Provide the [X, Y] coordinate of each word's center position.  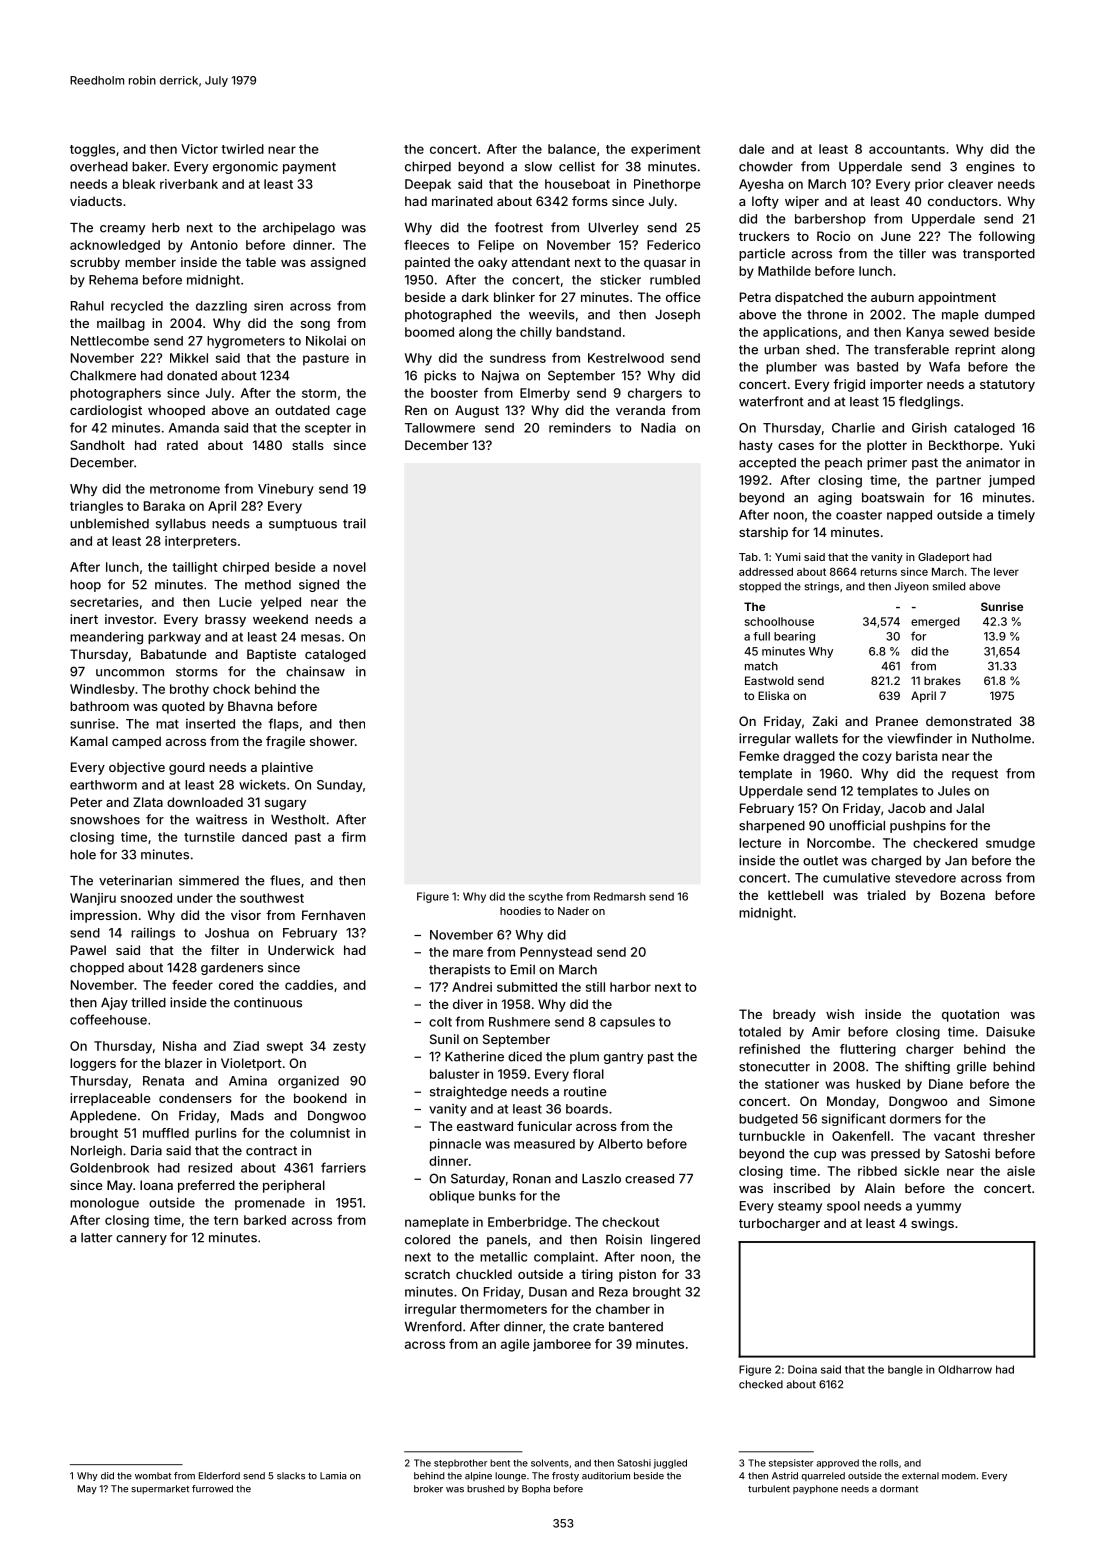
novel [349, 567]
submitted [527, 987]
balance [572, 149]
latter [96, 1238]
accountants [907, 149]
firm [353, 837]
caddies [309, 985]
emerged [935, 622]
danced [264, 837]
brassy [225, 620]
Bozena [963, 895]
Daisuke [1011, 1032]
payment [309, 168]
